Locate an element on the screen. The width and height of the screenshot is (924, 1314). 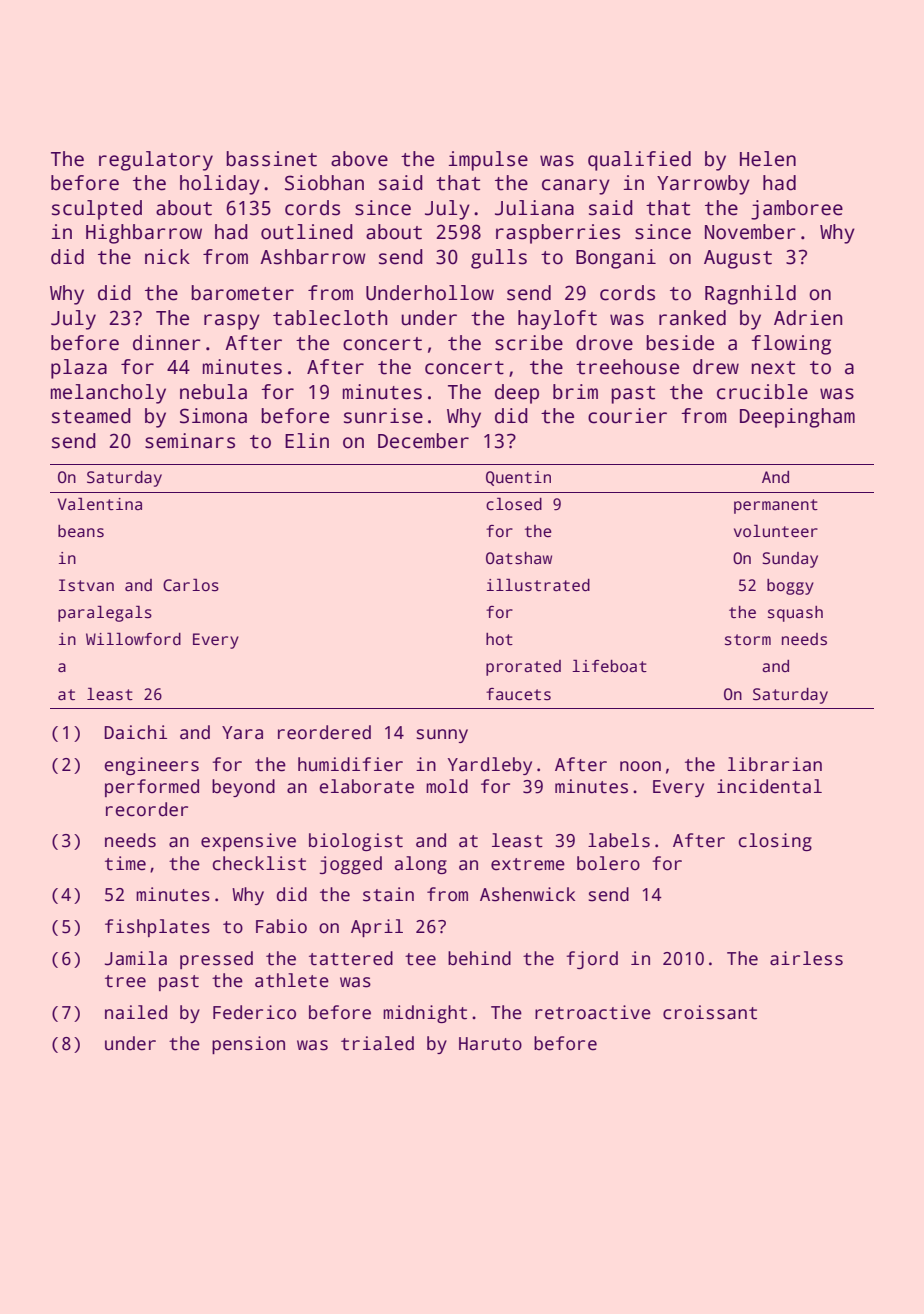
holiday is located at coordinates (220, 185).
